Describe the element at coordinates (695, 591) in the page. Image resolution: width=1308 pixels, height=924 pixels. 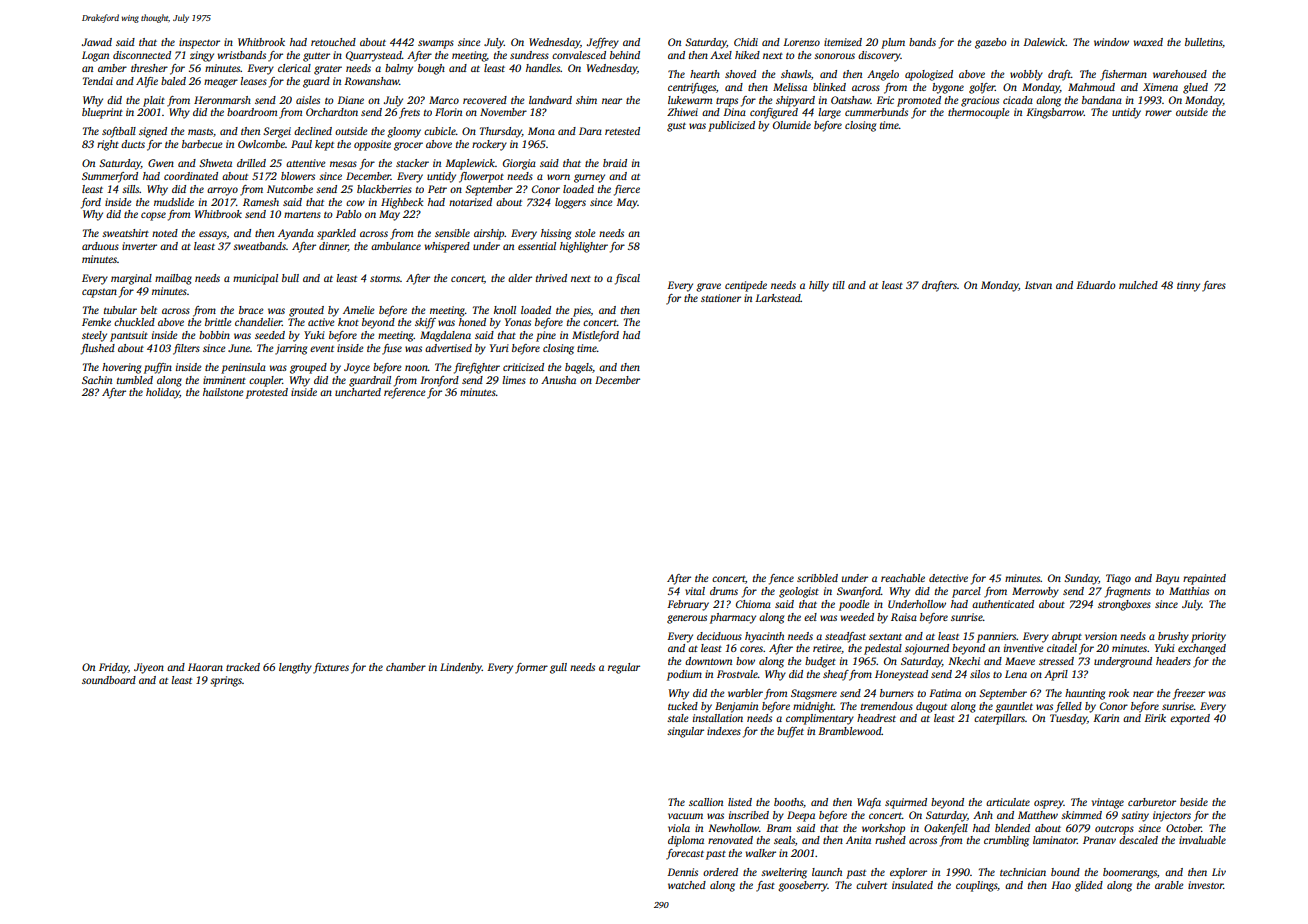
I see `vital` at that location.
